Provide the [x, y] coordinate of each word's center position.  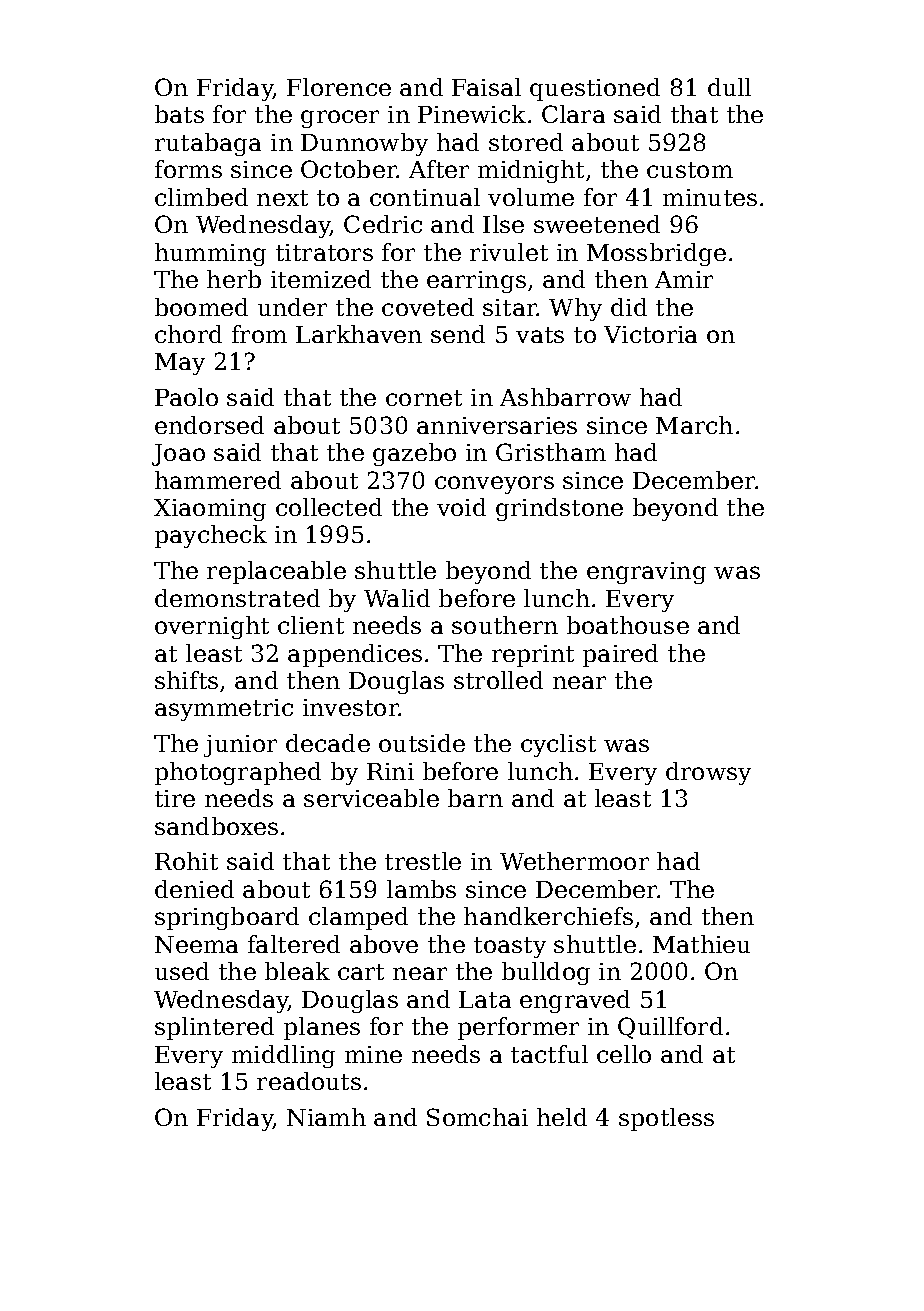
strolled [498, 680]
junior [240, 746]
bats [179, 114]
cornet [424, 398]
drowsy [708, 773]
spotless [666, 1119]
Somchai [477, 1117]
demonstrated [237, 598]
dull [729, 87]
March [694, 425]
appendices [355, 655]
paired [620, 655]
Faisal [486, 87]
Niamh [326, 1117]
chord [188, 334]
